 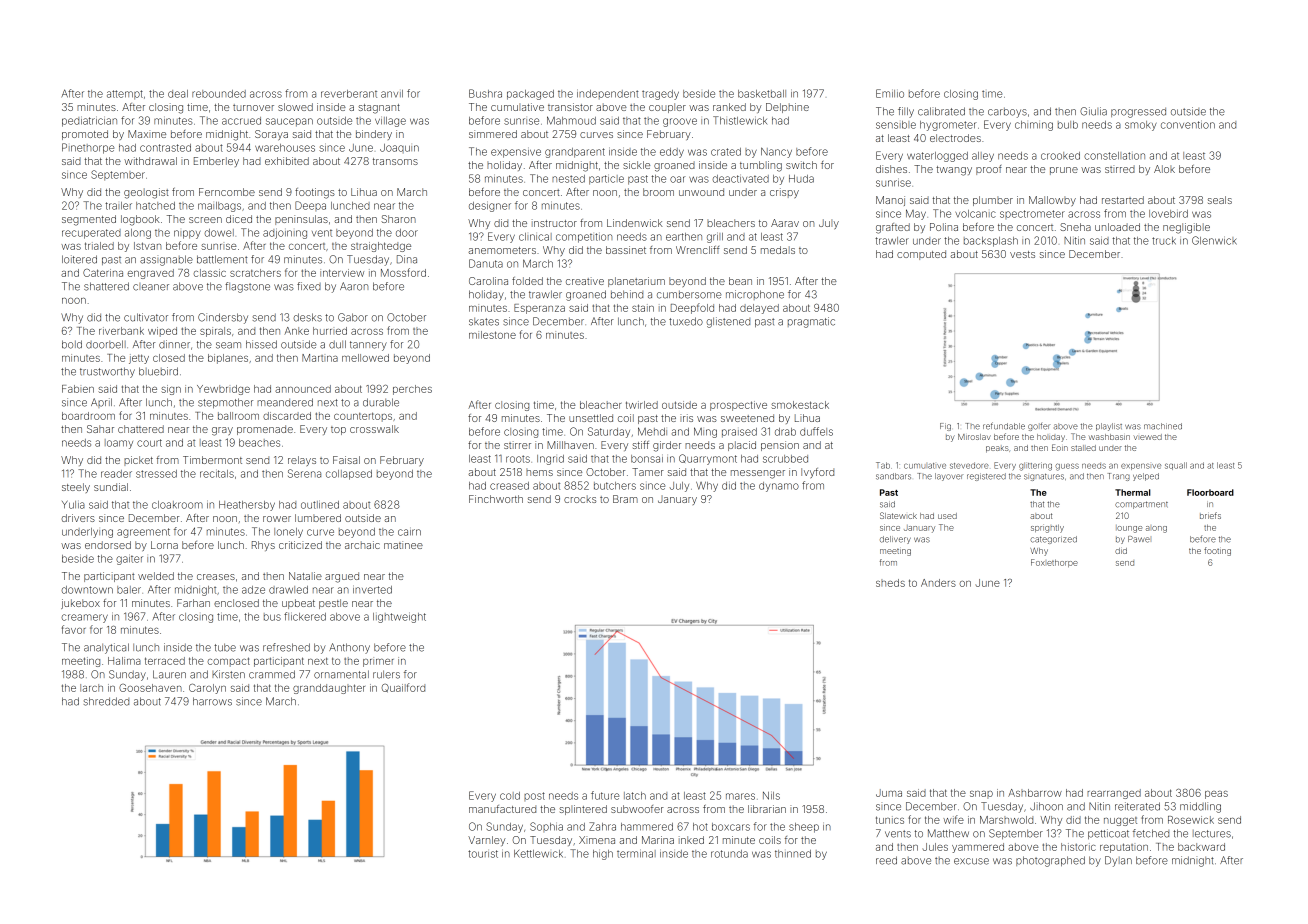 I want to click on grandparent, so click(x=575, y=153).
